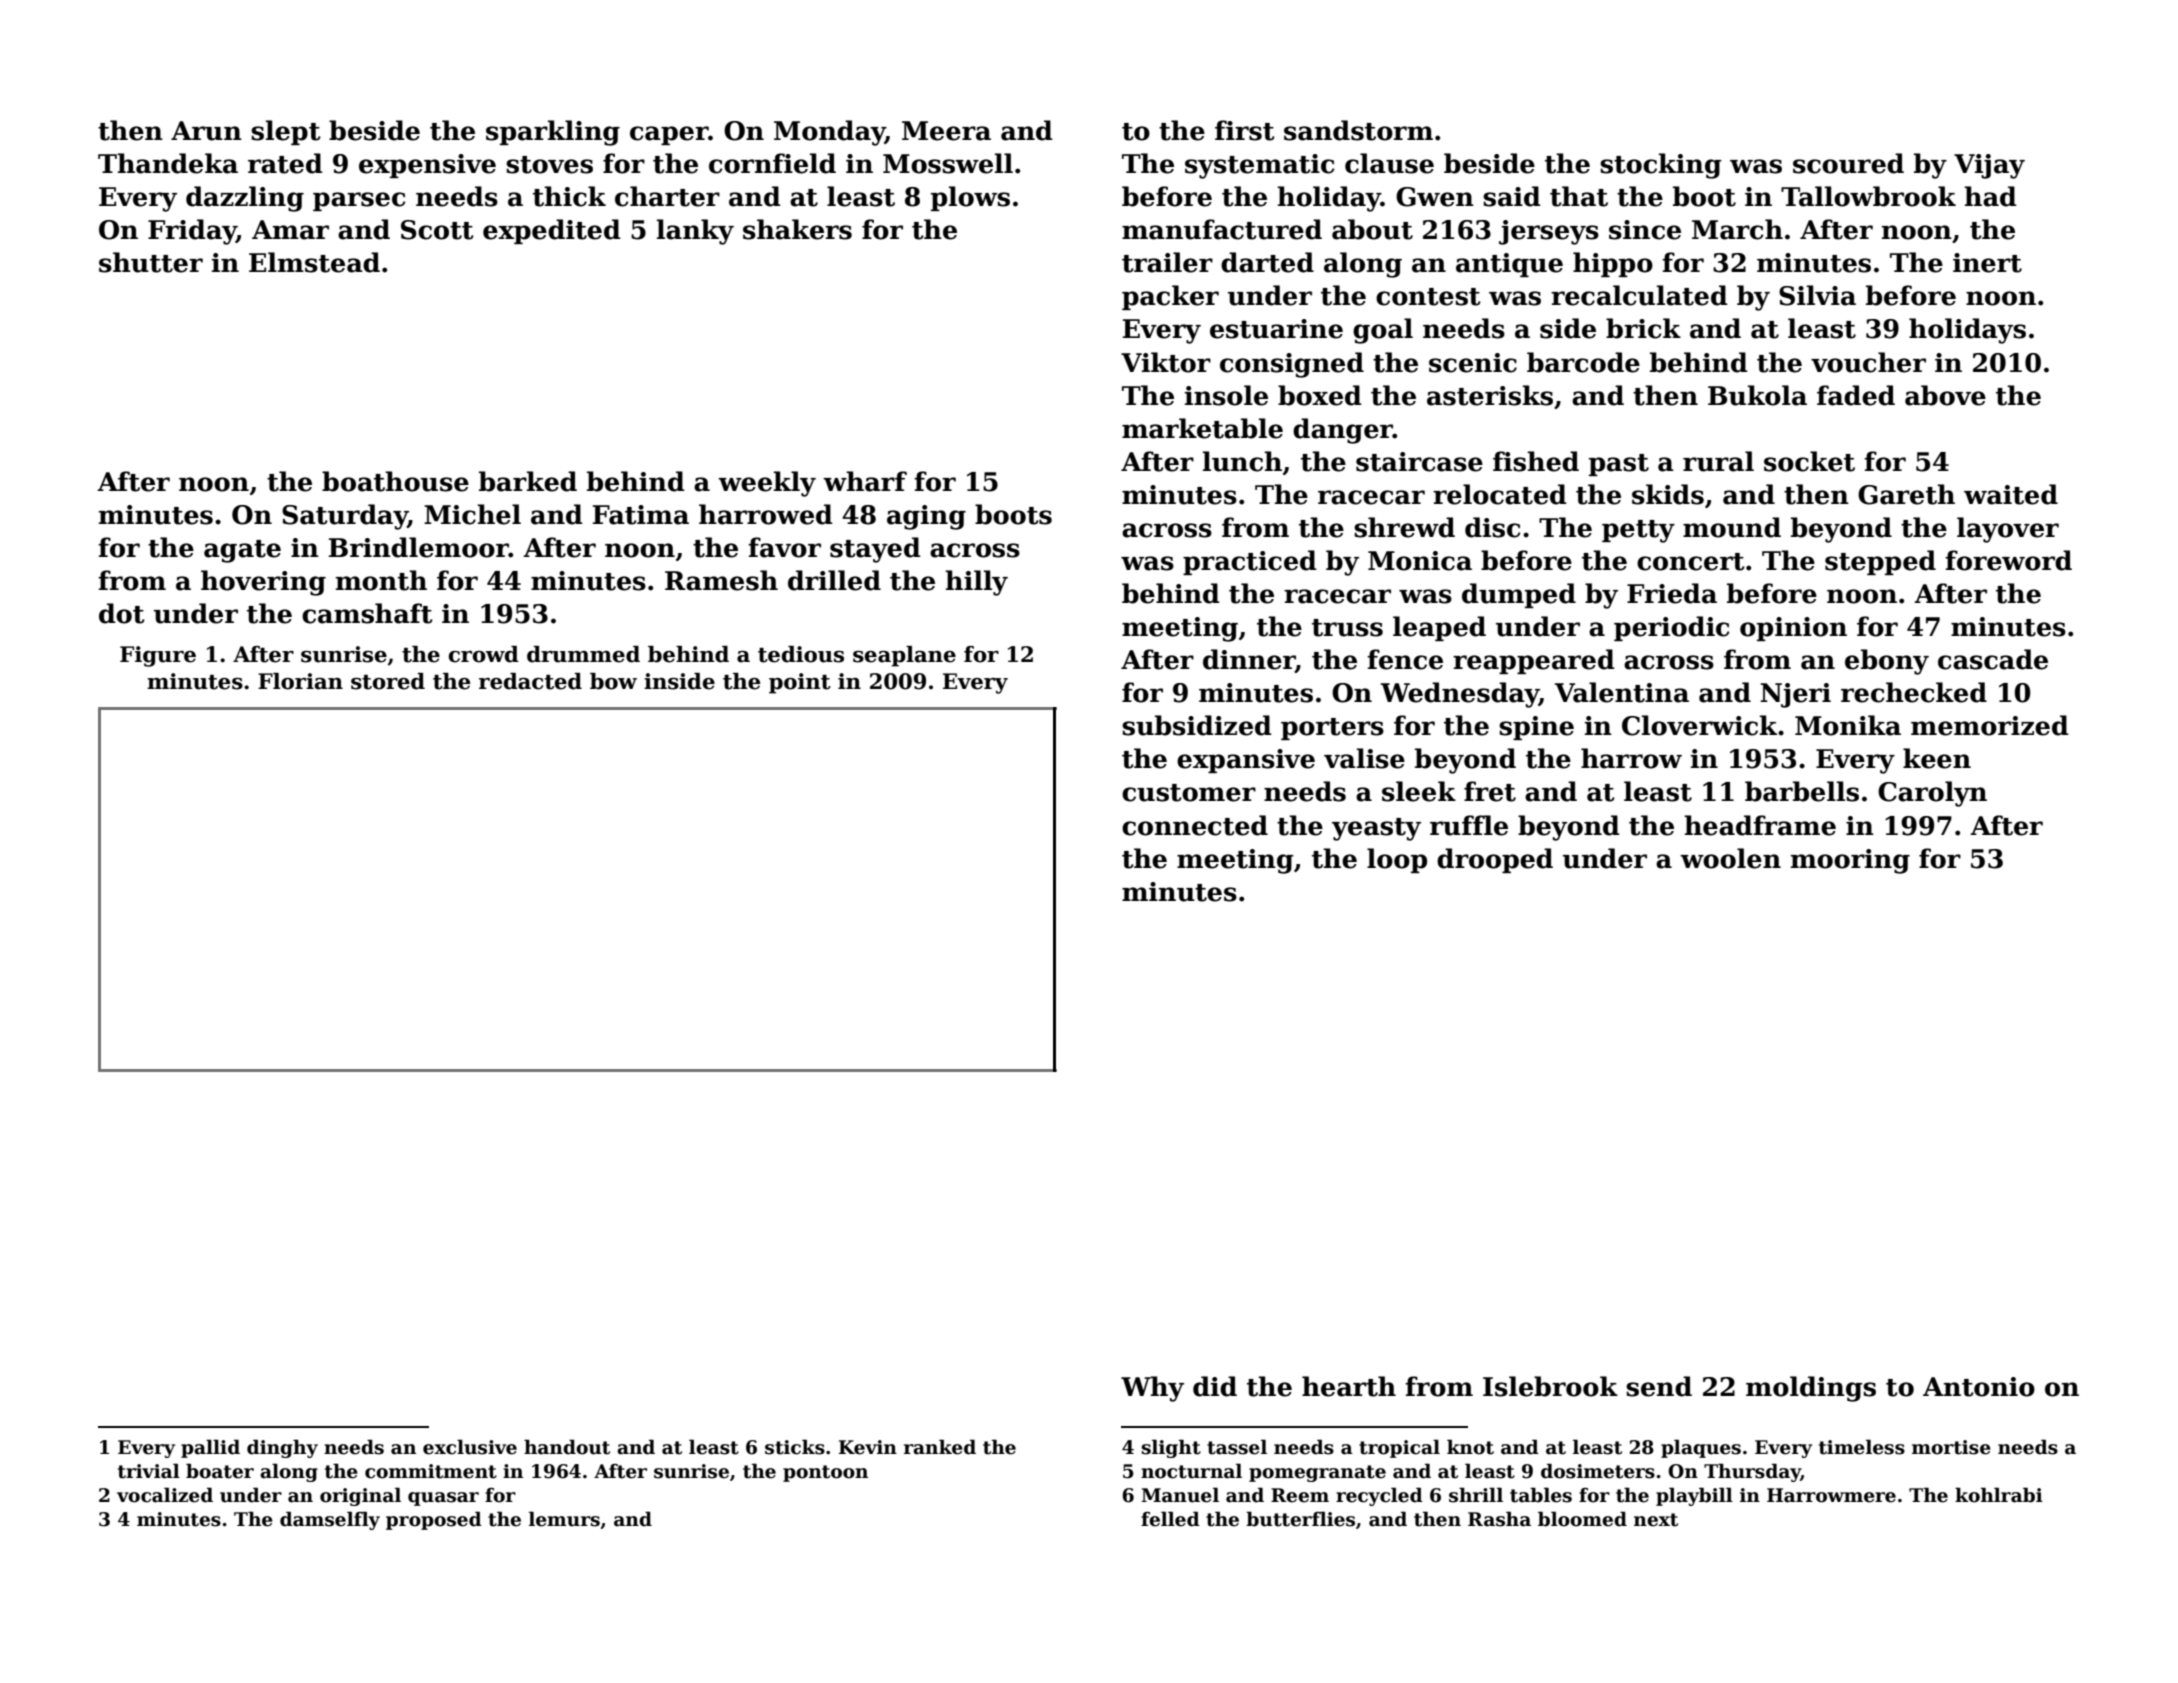  Describe the element at coordinates (868, 1447) in the screenshot. I see `Kevin` at that location.
